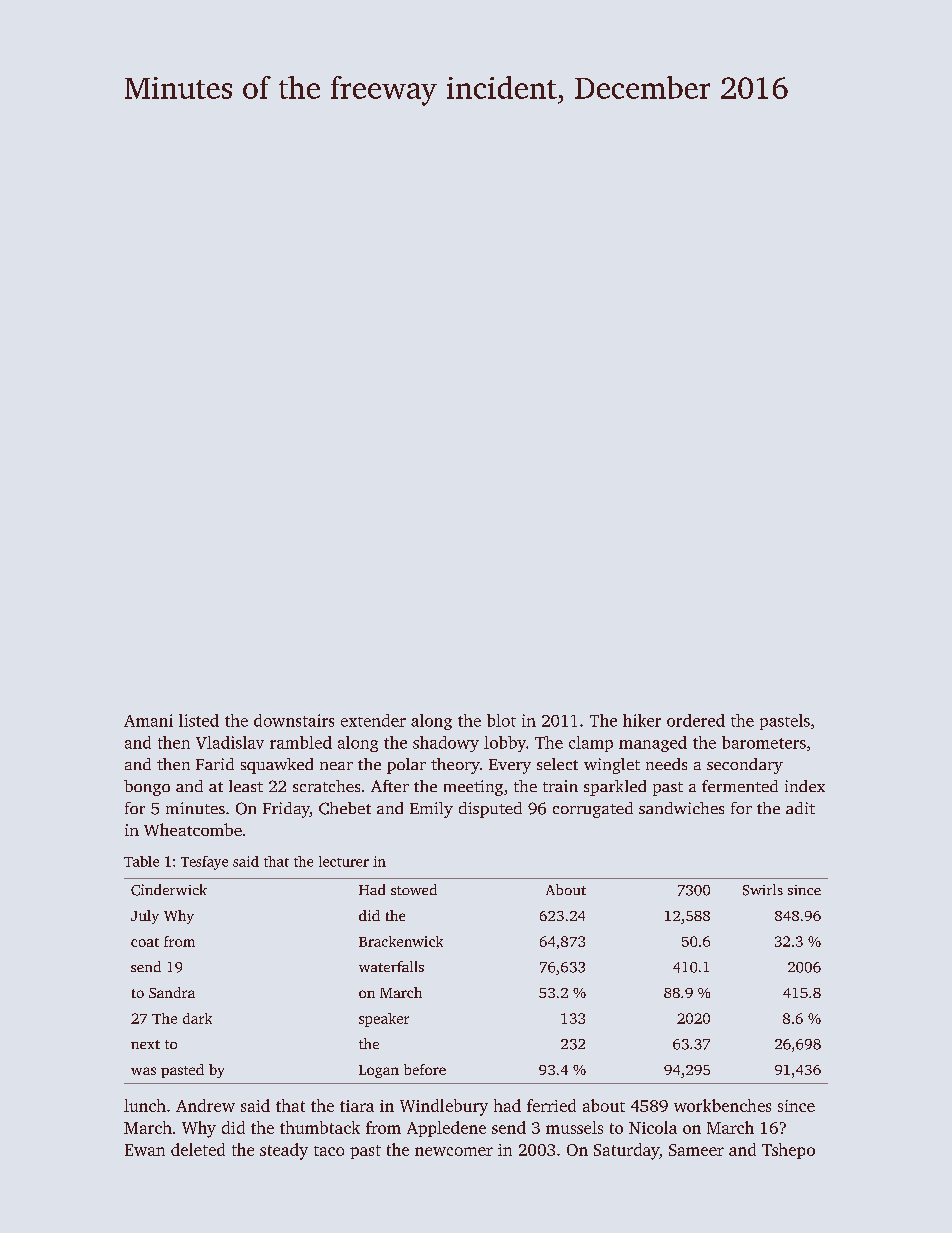 The width and height of the screenshot is (952, 1233). What do you see at coordinates (696, 720) in the screenshot?
I see `ordered` at bounding box center [696, 720].
